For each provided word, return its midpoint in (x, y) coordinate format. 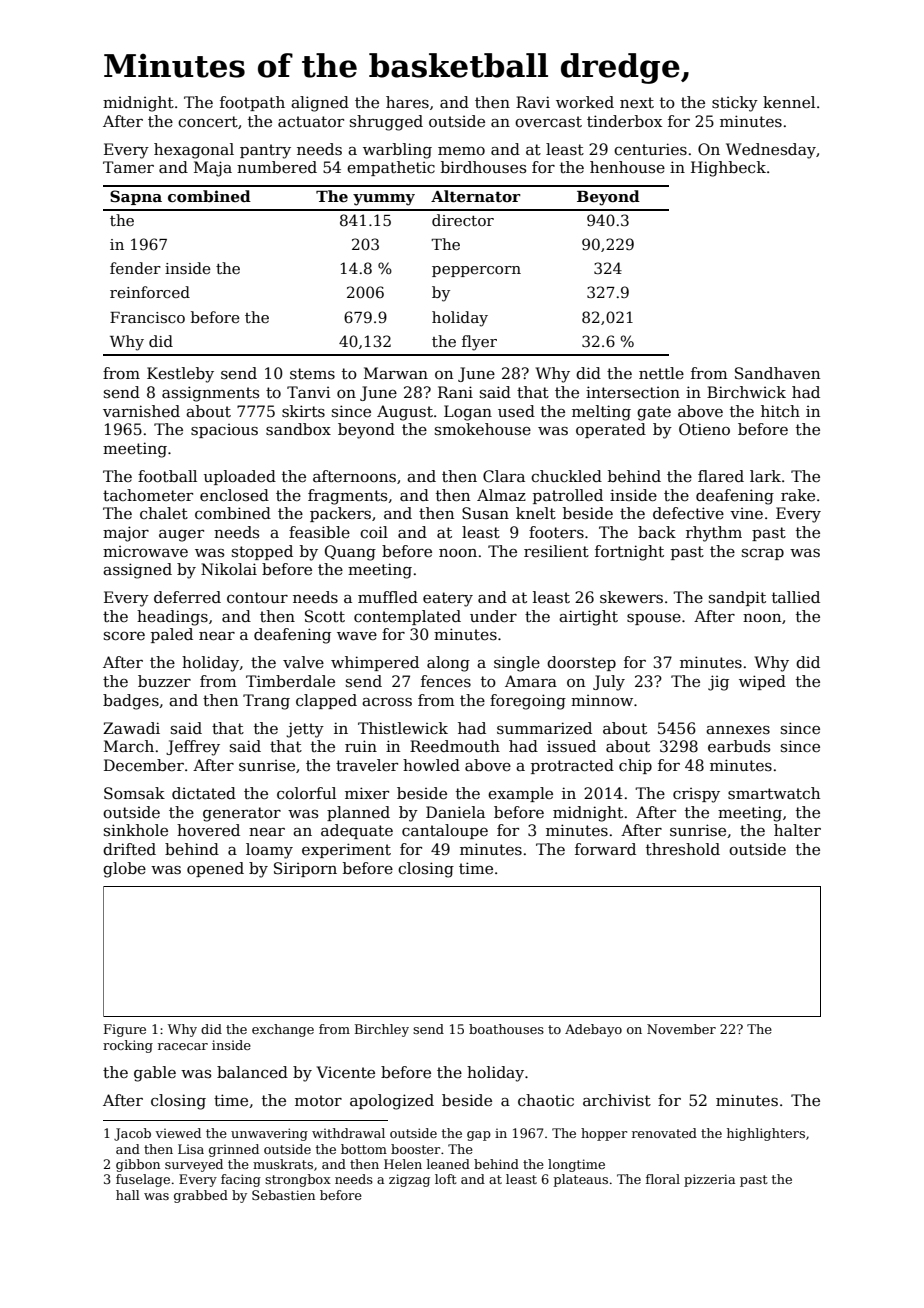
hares (407, 102)
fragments (347, 497)
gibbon (138, 1165)
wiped (762, 682)
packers (340, 514)
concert (208, 122)
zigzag (409, 1180)
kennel (789, 102)
